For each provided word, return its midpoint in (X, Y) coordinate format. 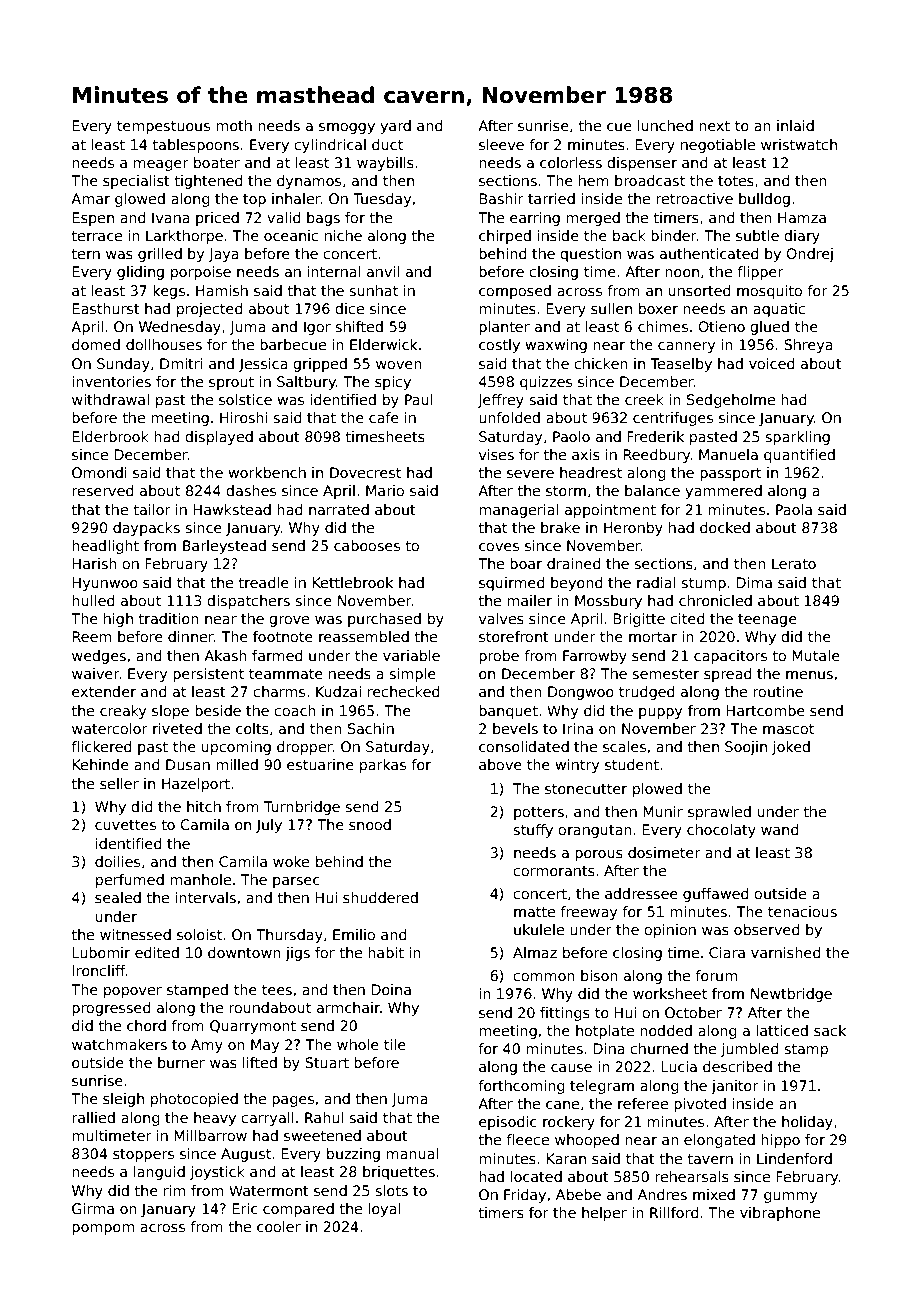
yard (395, 127)
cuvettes (125, 825)
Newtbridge (791, 995)
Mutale (816, 655)
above (500, 764)
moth (234, 125)
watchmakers (119, 1044)
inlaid (795, 125)
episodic (508, 1123)
